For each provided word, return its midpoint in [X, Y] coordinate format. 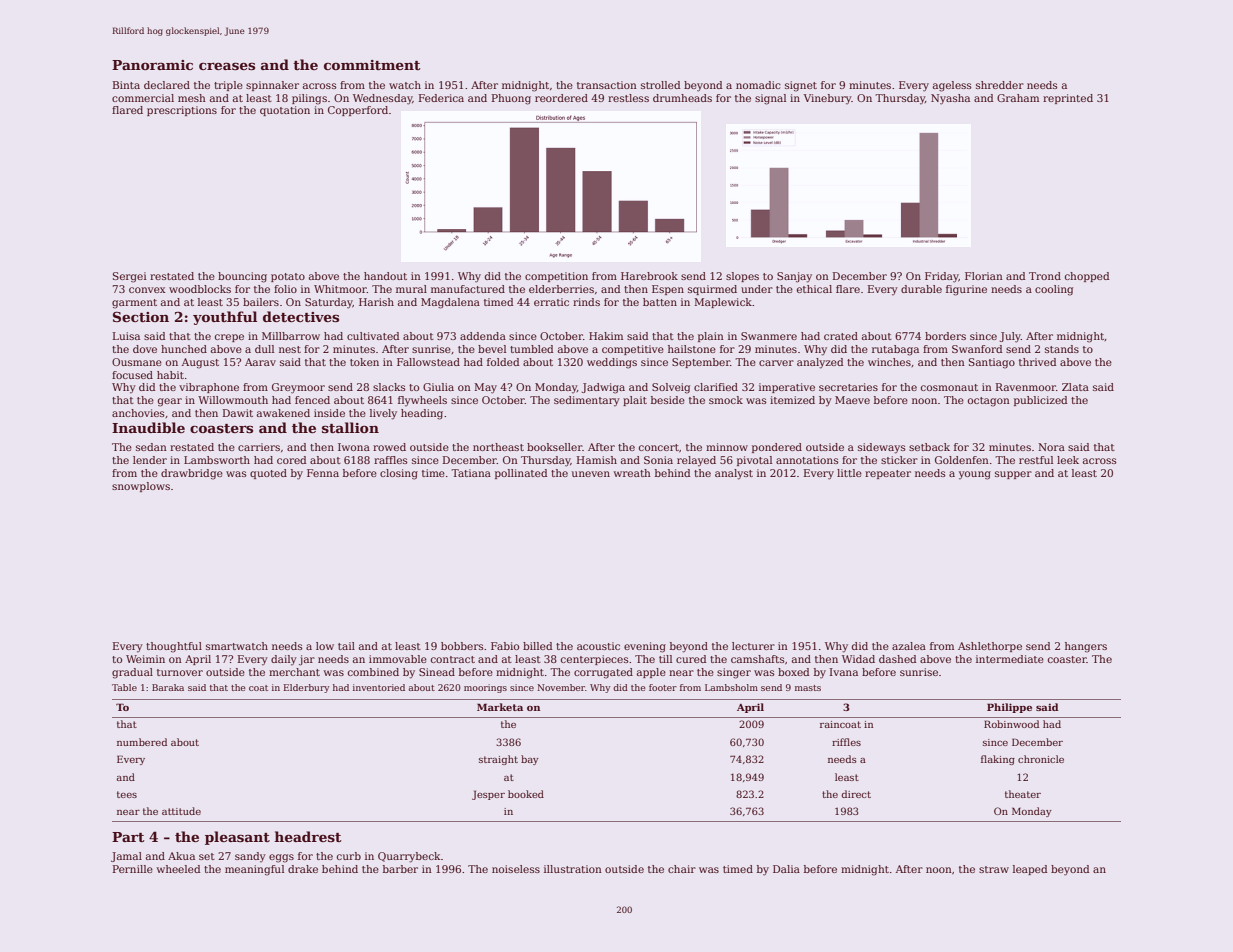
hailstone [692, 349]
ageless [952, 86]
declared [167, 85]
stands [1062, 349]
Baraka [168, 687]
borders [945, 336]
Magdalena [450, 303]
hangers [1086, 647]
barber [400, 869]
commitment [372, 65]
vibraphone [209, 388]
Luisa [126, 336]
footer [663, 687]
